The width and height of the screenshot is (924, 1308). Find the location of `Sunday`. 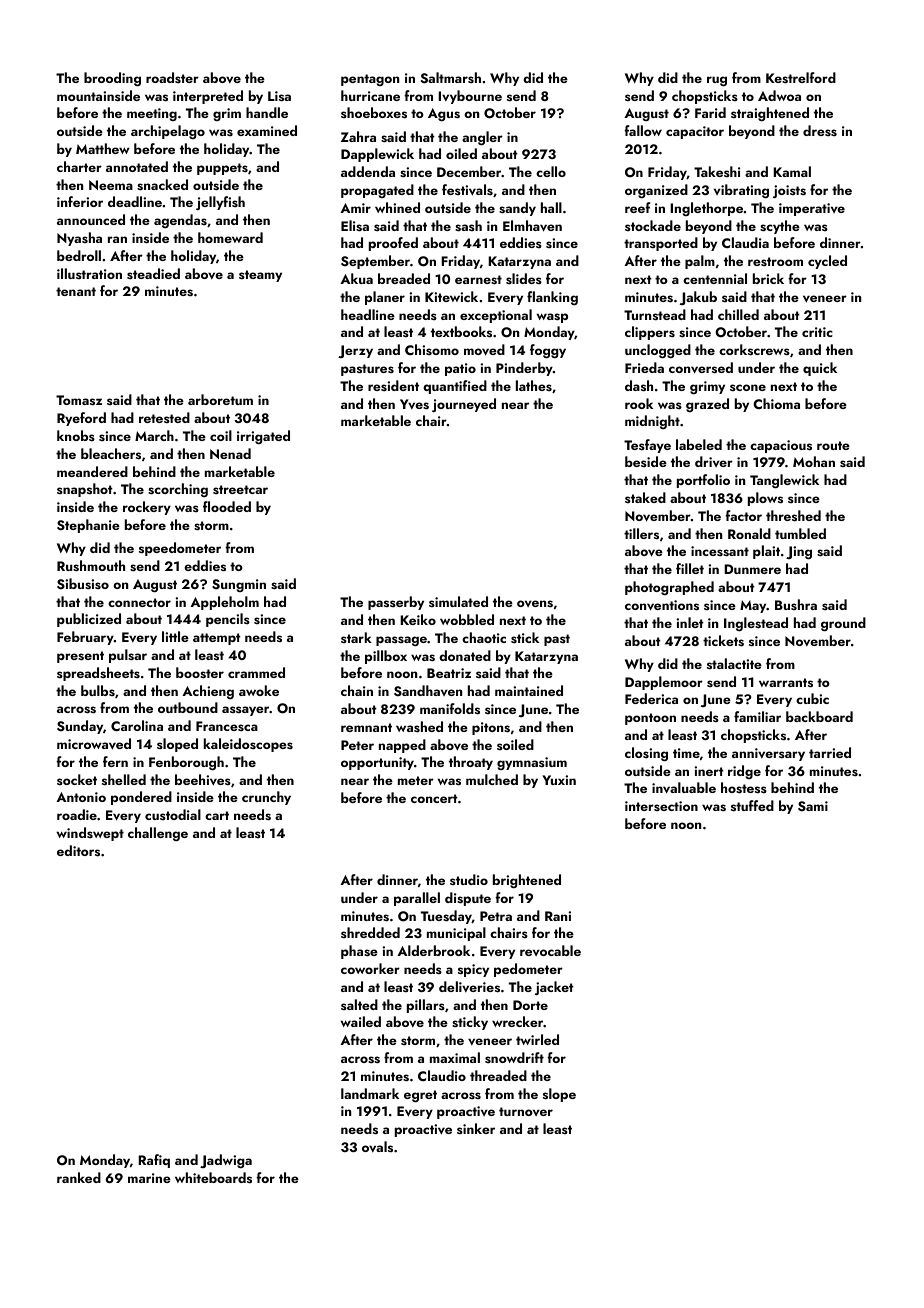

Sunday is located at coordinates (80, 727).
